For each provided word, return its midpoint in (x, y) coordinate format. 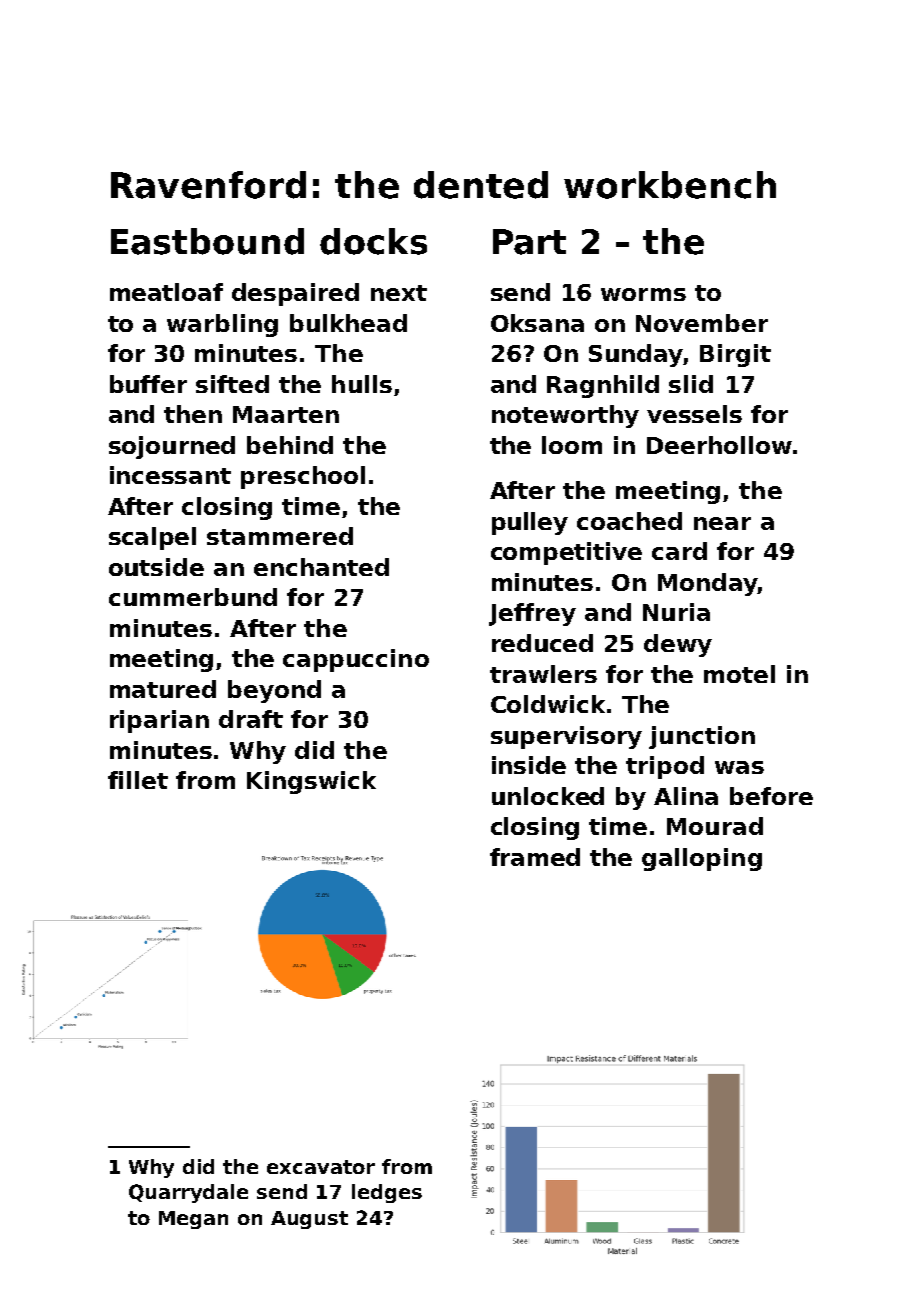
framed (535, 857)
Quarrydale (188, 1193)
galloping (702, 859)
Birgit (735, 355)
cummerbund (193, 597)
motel (739, 674)
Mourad (715, 826)
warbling (222, 325)
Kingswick (311, 782)
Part (529, 242)
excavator (321, 1167)
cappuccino (356, 660)
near (722, 523)
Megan (193, 1220)
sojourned (172, 447)
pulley (530, 523)
